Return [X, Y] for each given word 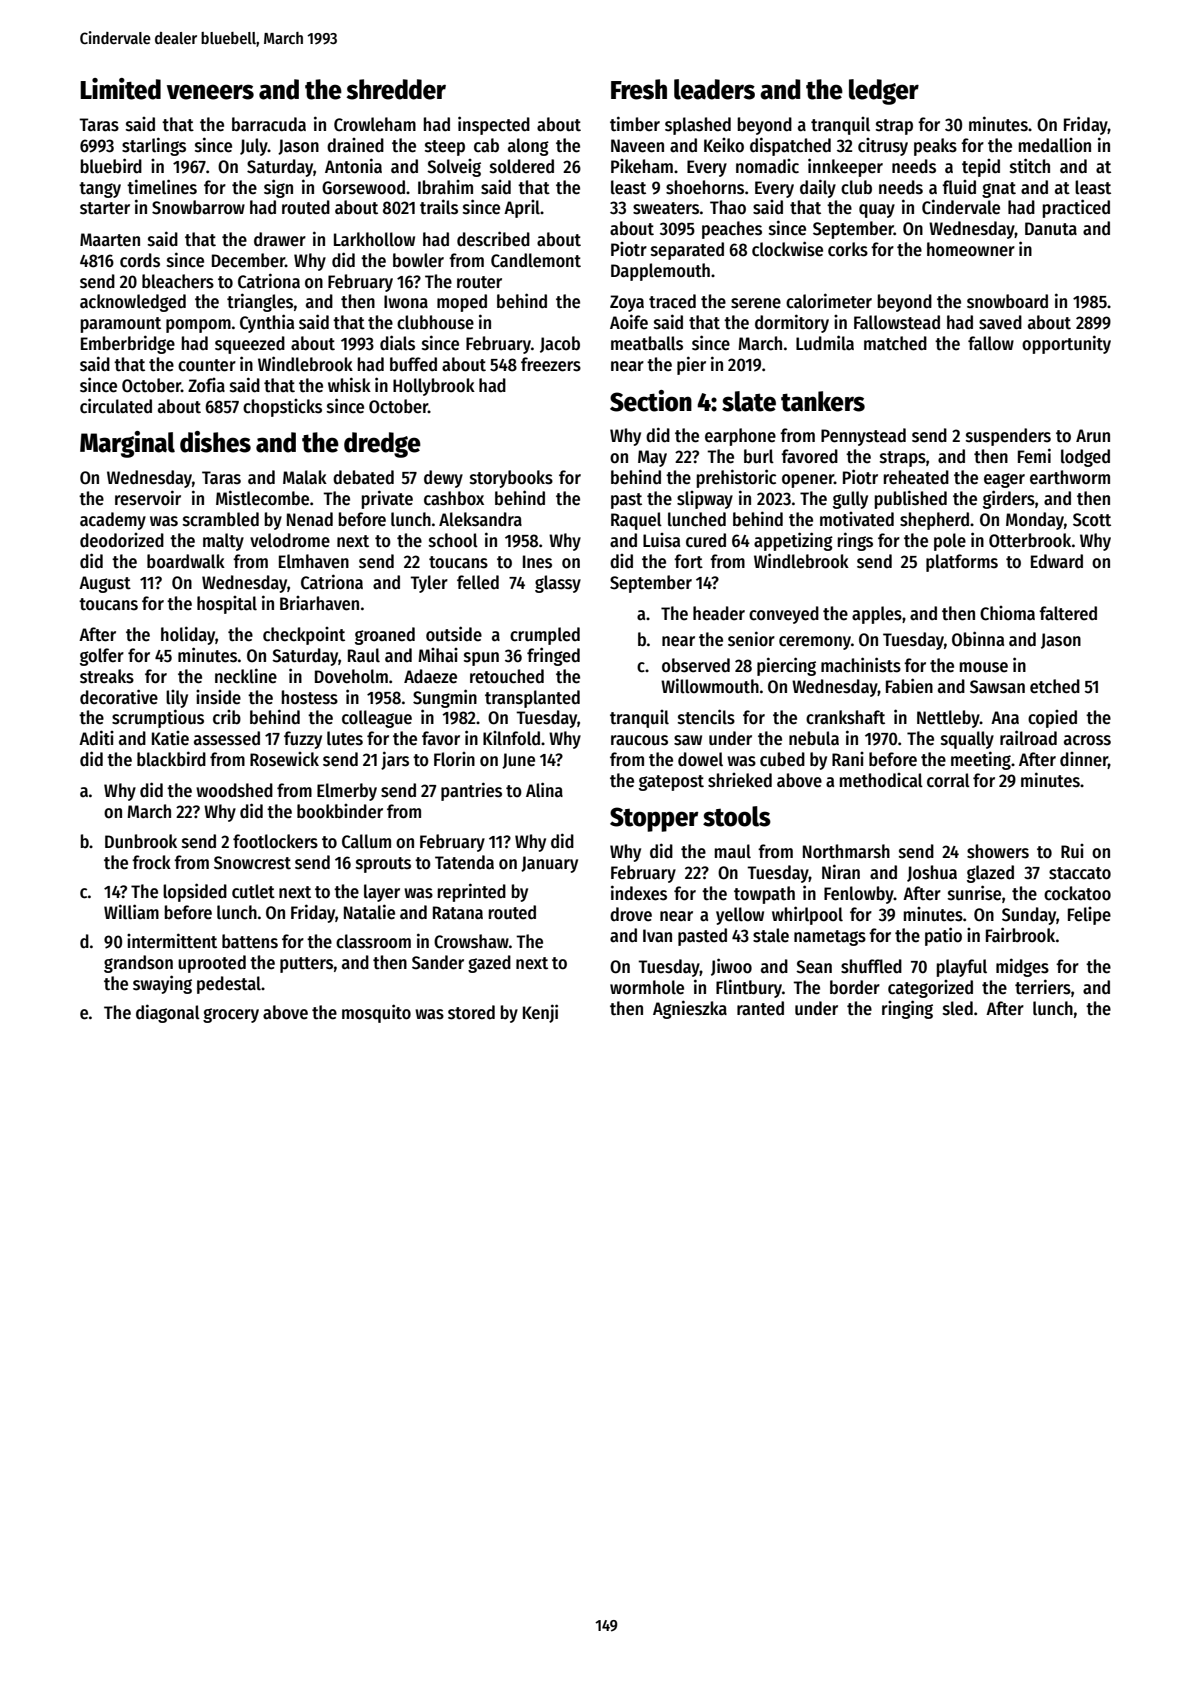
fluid [959, 187]
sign [278, 188]
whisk [349, 385]
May [652, 458]
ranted [760, 1008]
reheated [916, 477]
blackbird [171, 759]
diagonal [168, 1013]
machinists [861, 665]
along [528, 147]
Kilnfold [511, 738]
